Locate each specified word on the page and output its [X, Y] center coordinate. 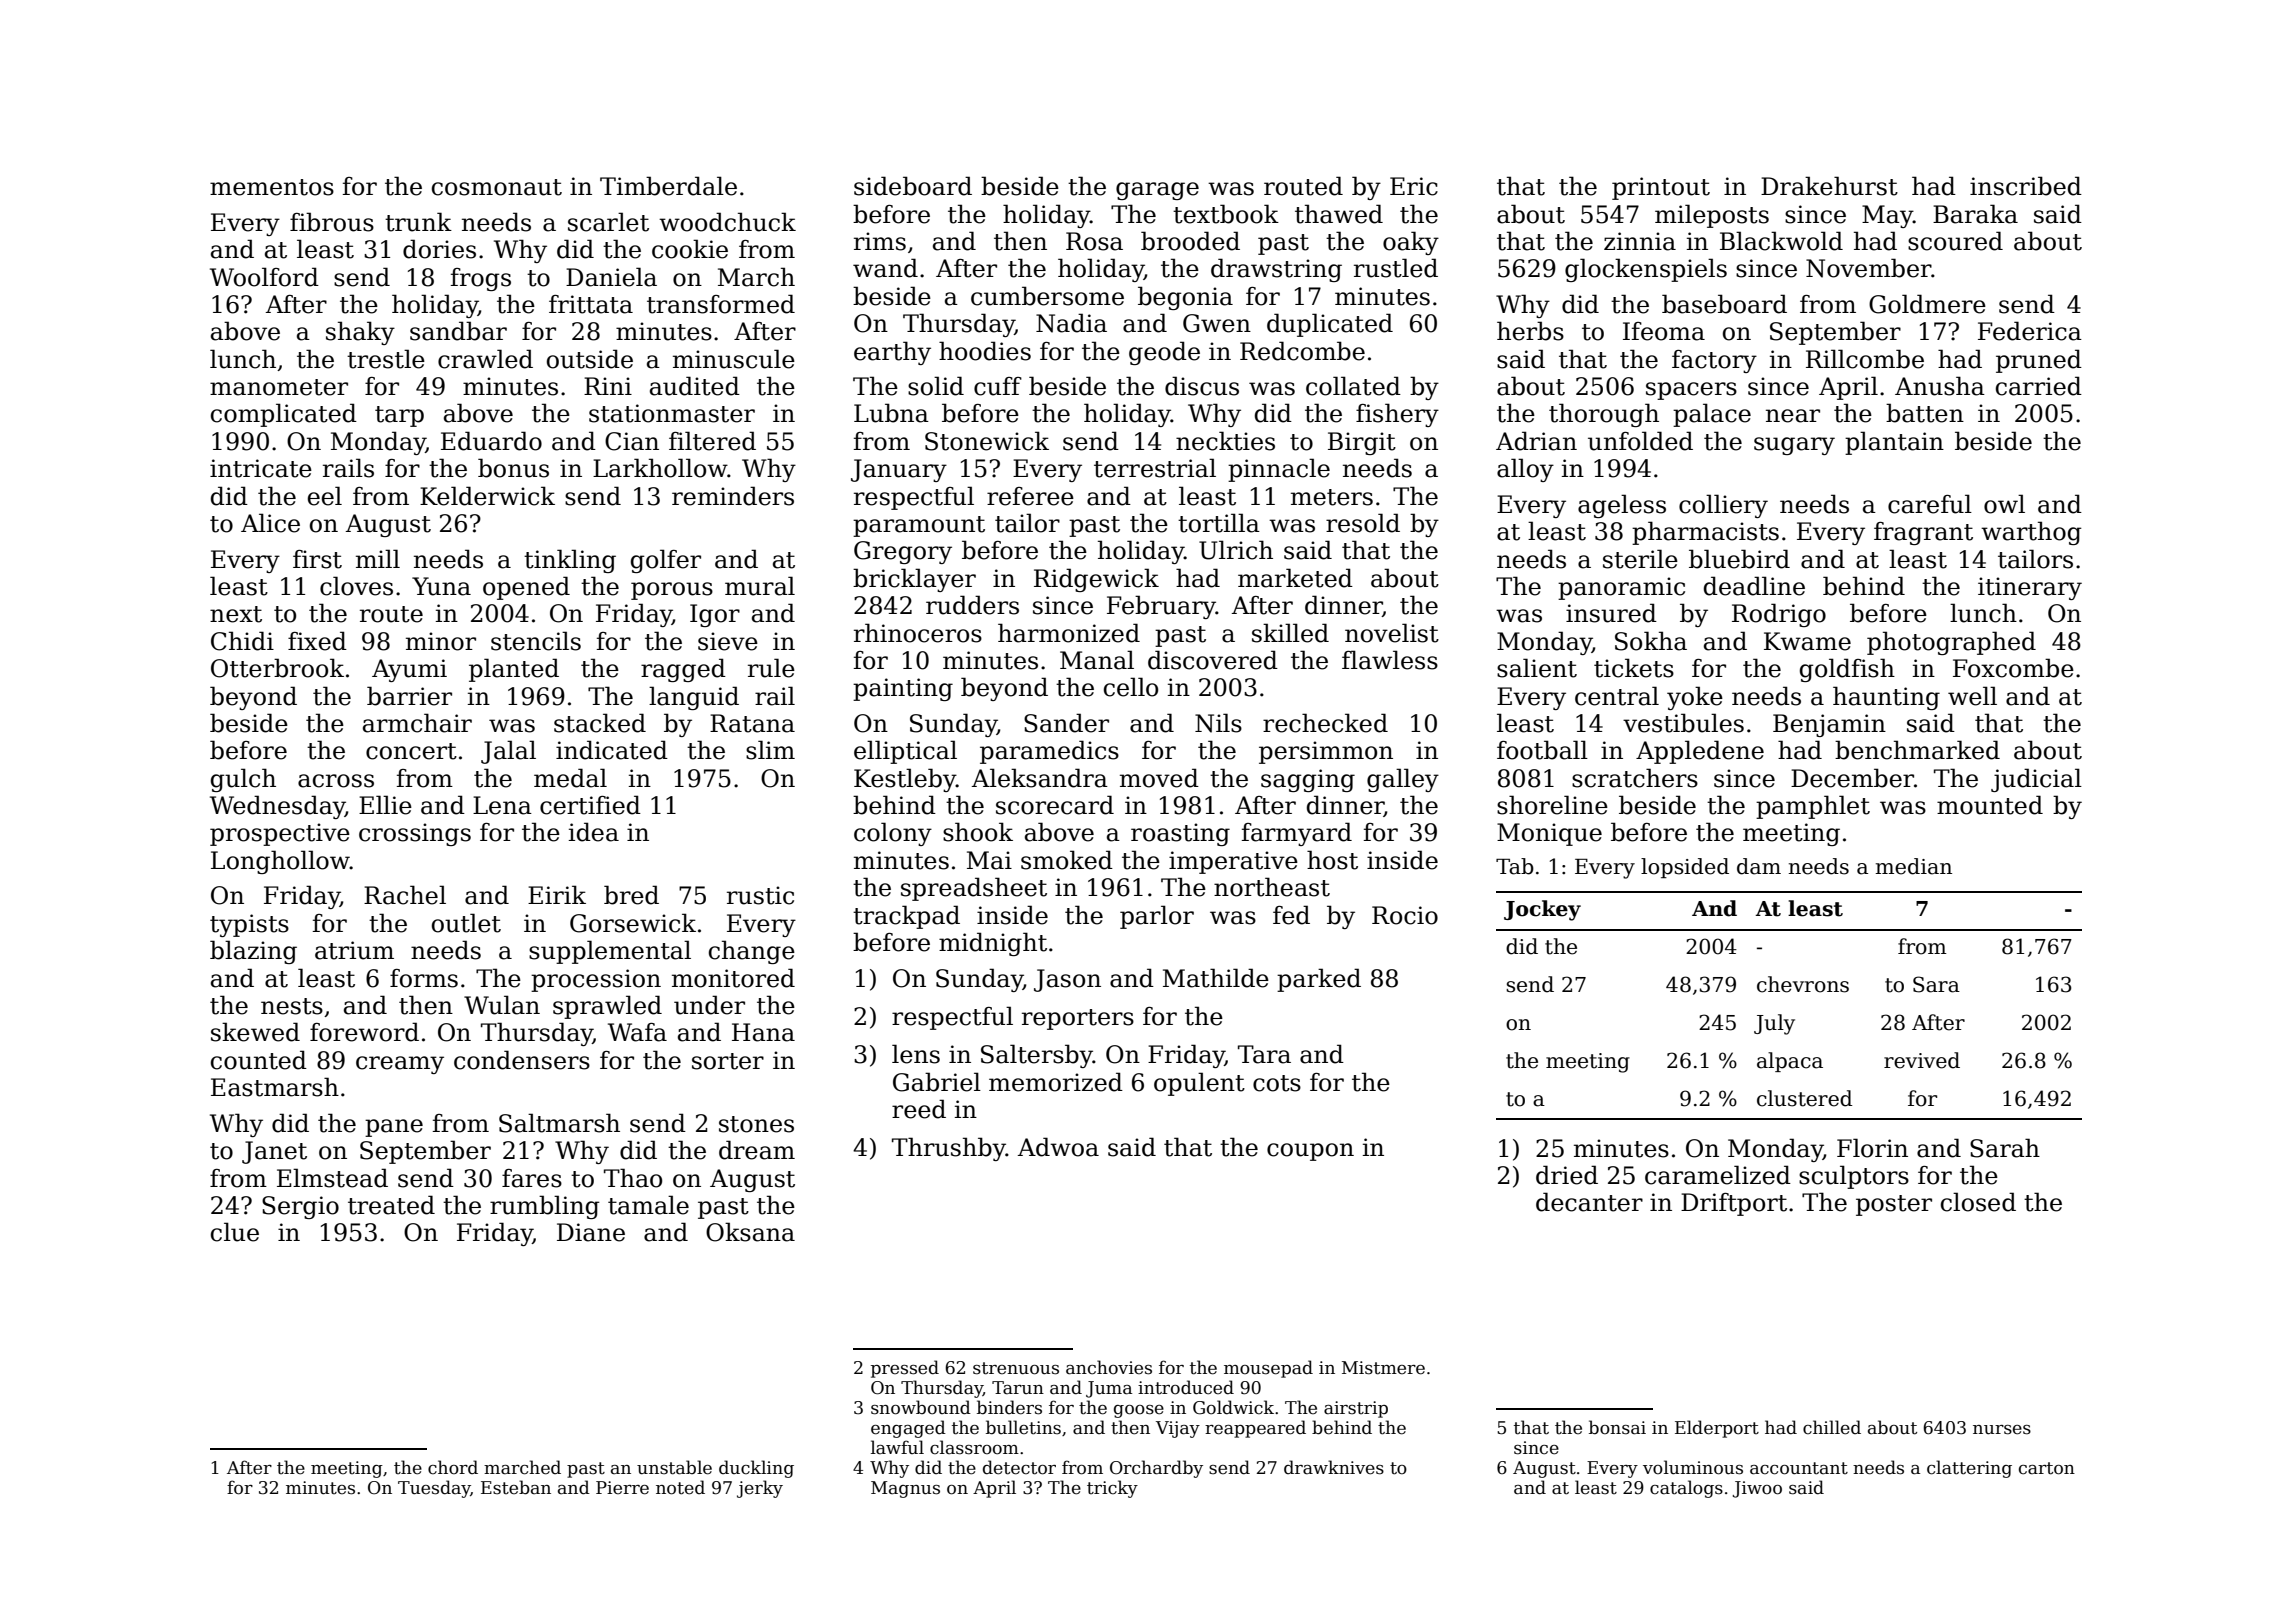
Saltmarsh [559, 1123]
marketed [1295, 578]
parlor [1157, 917]
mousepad [1268, 1369]
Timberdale [668, 186]
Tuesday [434, 1489]
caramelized [1718, 1175]
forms [424, 978]
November [1868, 268]
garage [1157, 191]
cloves [356, 586]
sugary [1794, 446]
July [1774, 1024]
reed [919, 1109]
